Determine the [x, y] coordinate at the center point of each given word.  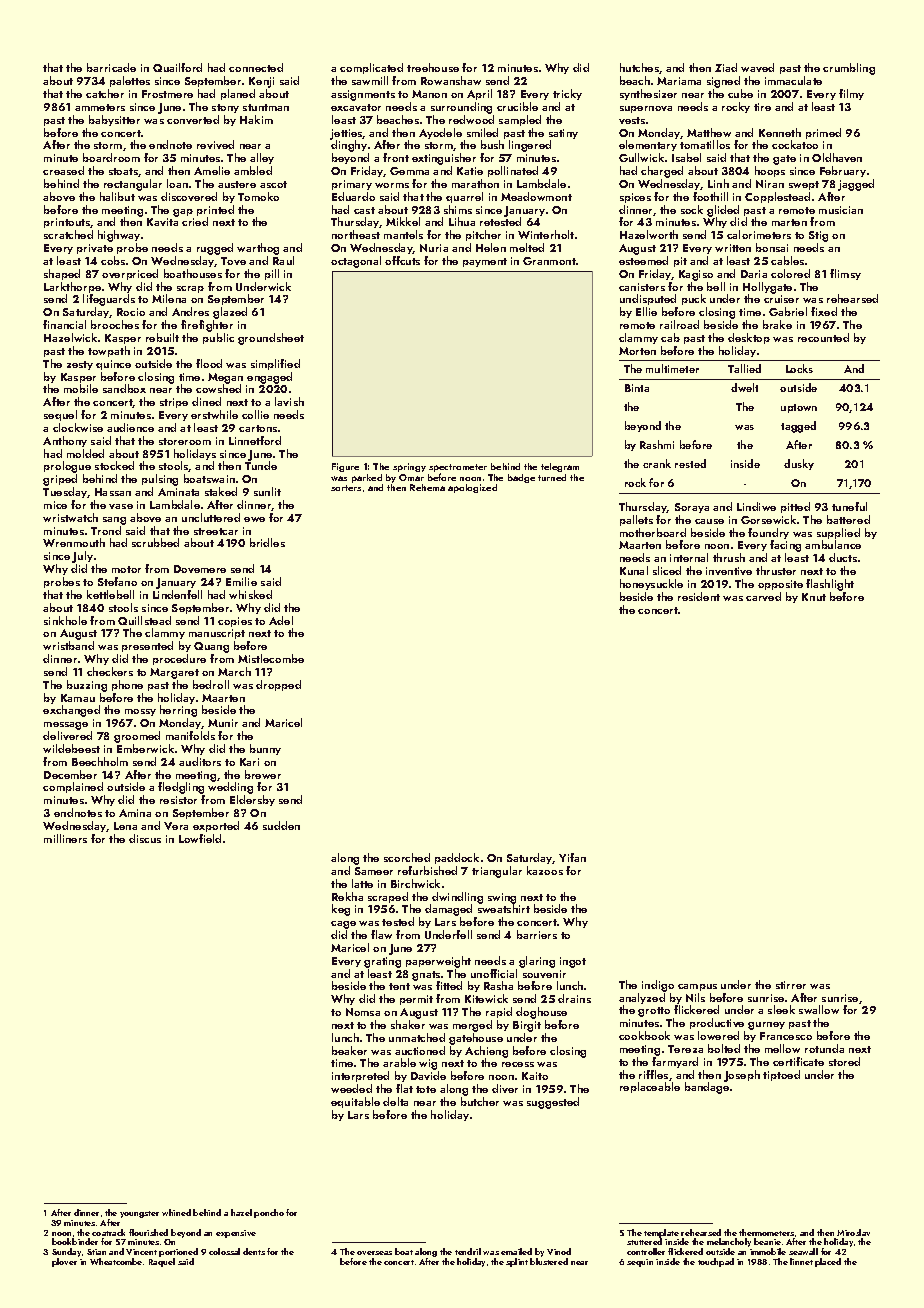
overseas [374, 1253]
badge [521, 478]
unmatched [417, 1037]
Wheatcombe [116, 1261]
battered [848, 519]
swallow [819, 1009]
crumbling [849, 69]
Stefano [117, 581]
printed [215, 210]
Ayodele [440, 133]
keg [341, 910]
